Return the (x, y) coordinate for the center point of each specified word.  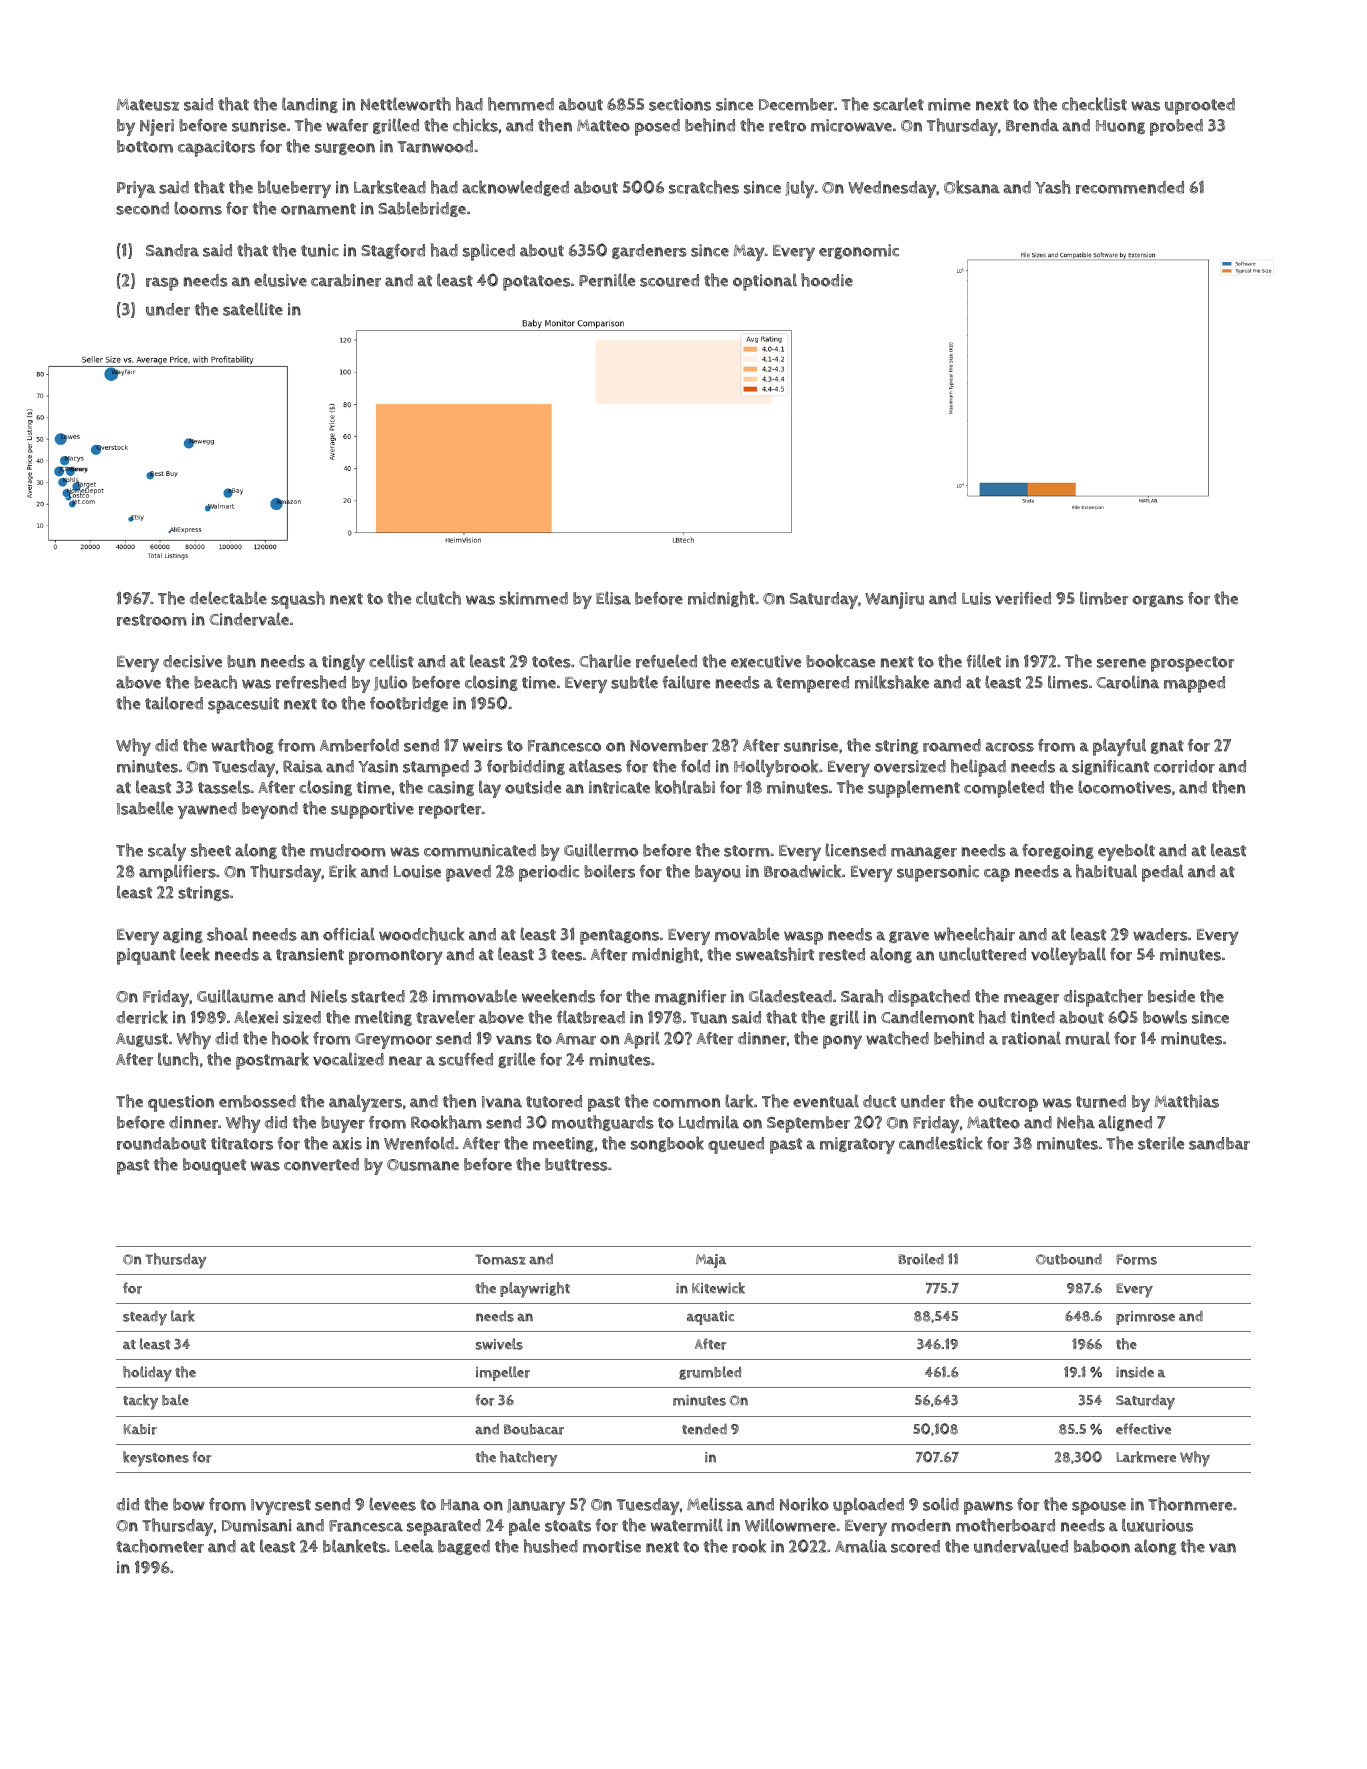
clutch (438, 598)
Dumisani (257, 1525)
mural (1087, 1038)
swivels (499, 1344)
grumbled (710, 1373)
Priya (136, 189)
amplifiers (177, 873)
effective (1143, 1429)
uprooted (1200, 106)
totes (551, 662)
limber (1104, 598)
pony (842, 1042)
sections (680, 104)
